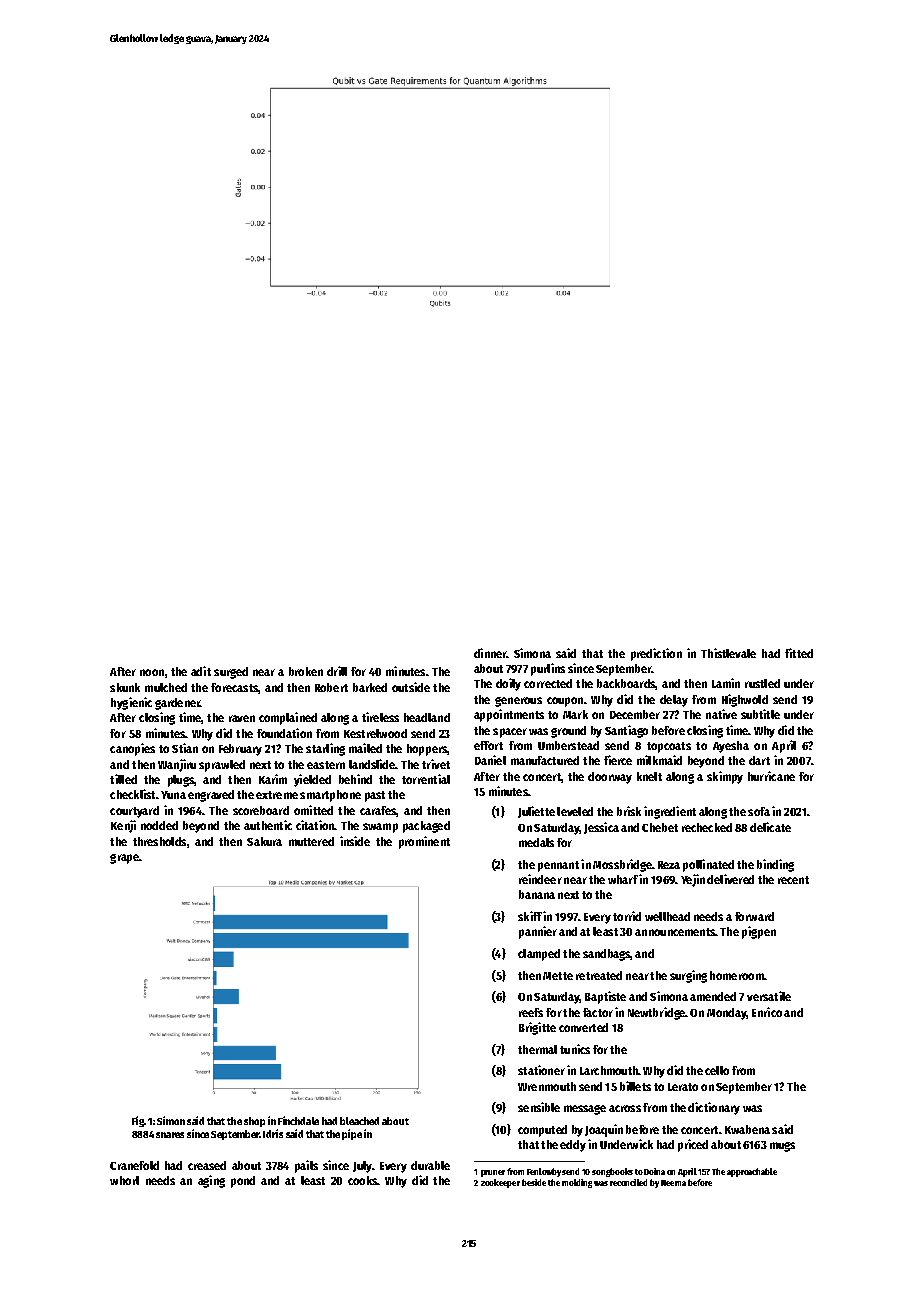 This screenshot has height=1308, width=924. What do you see at coordinates (548, 683) in the screenshot?
I see `corrected` at bounding box center [548, 683].
